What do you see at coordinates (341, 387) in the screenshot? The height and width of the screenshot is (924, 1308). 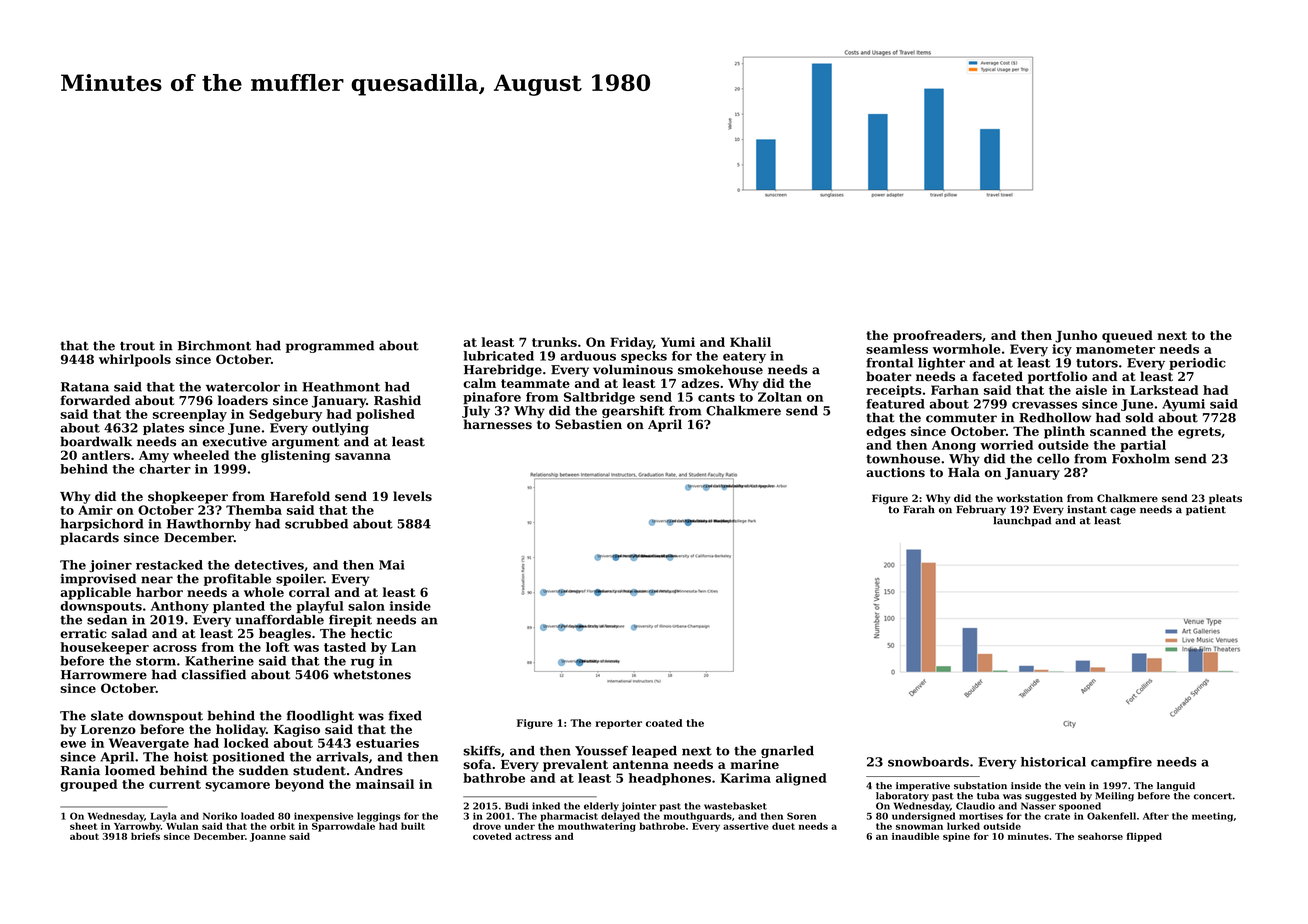 I see `Heathmont` at bounding box center [341, 387].
